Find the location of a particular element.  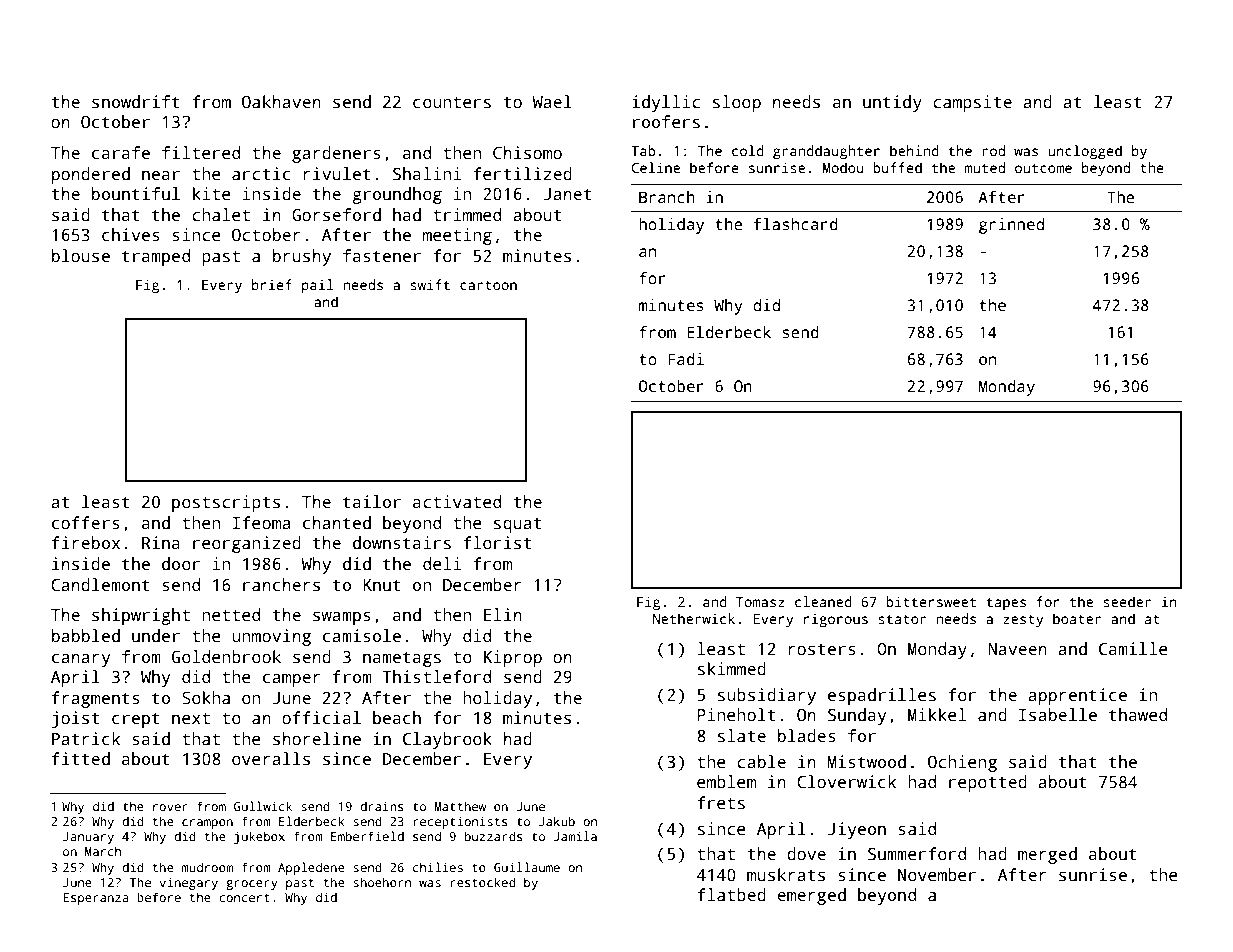

tailor is located at coordinates (372, 502).
